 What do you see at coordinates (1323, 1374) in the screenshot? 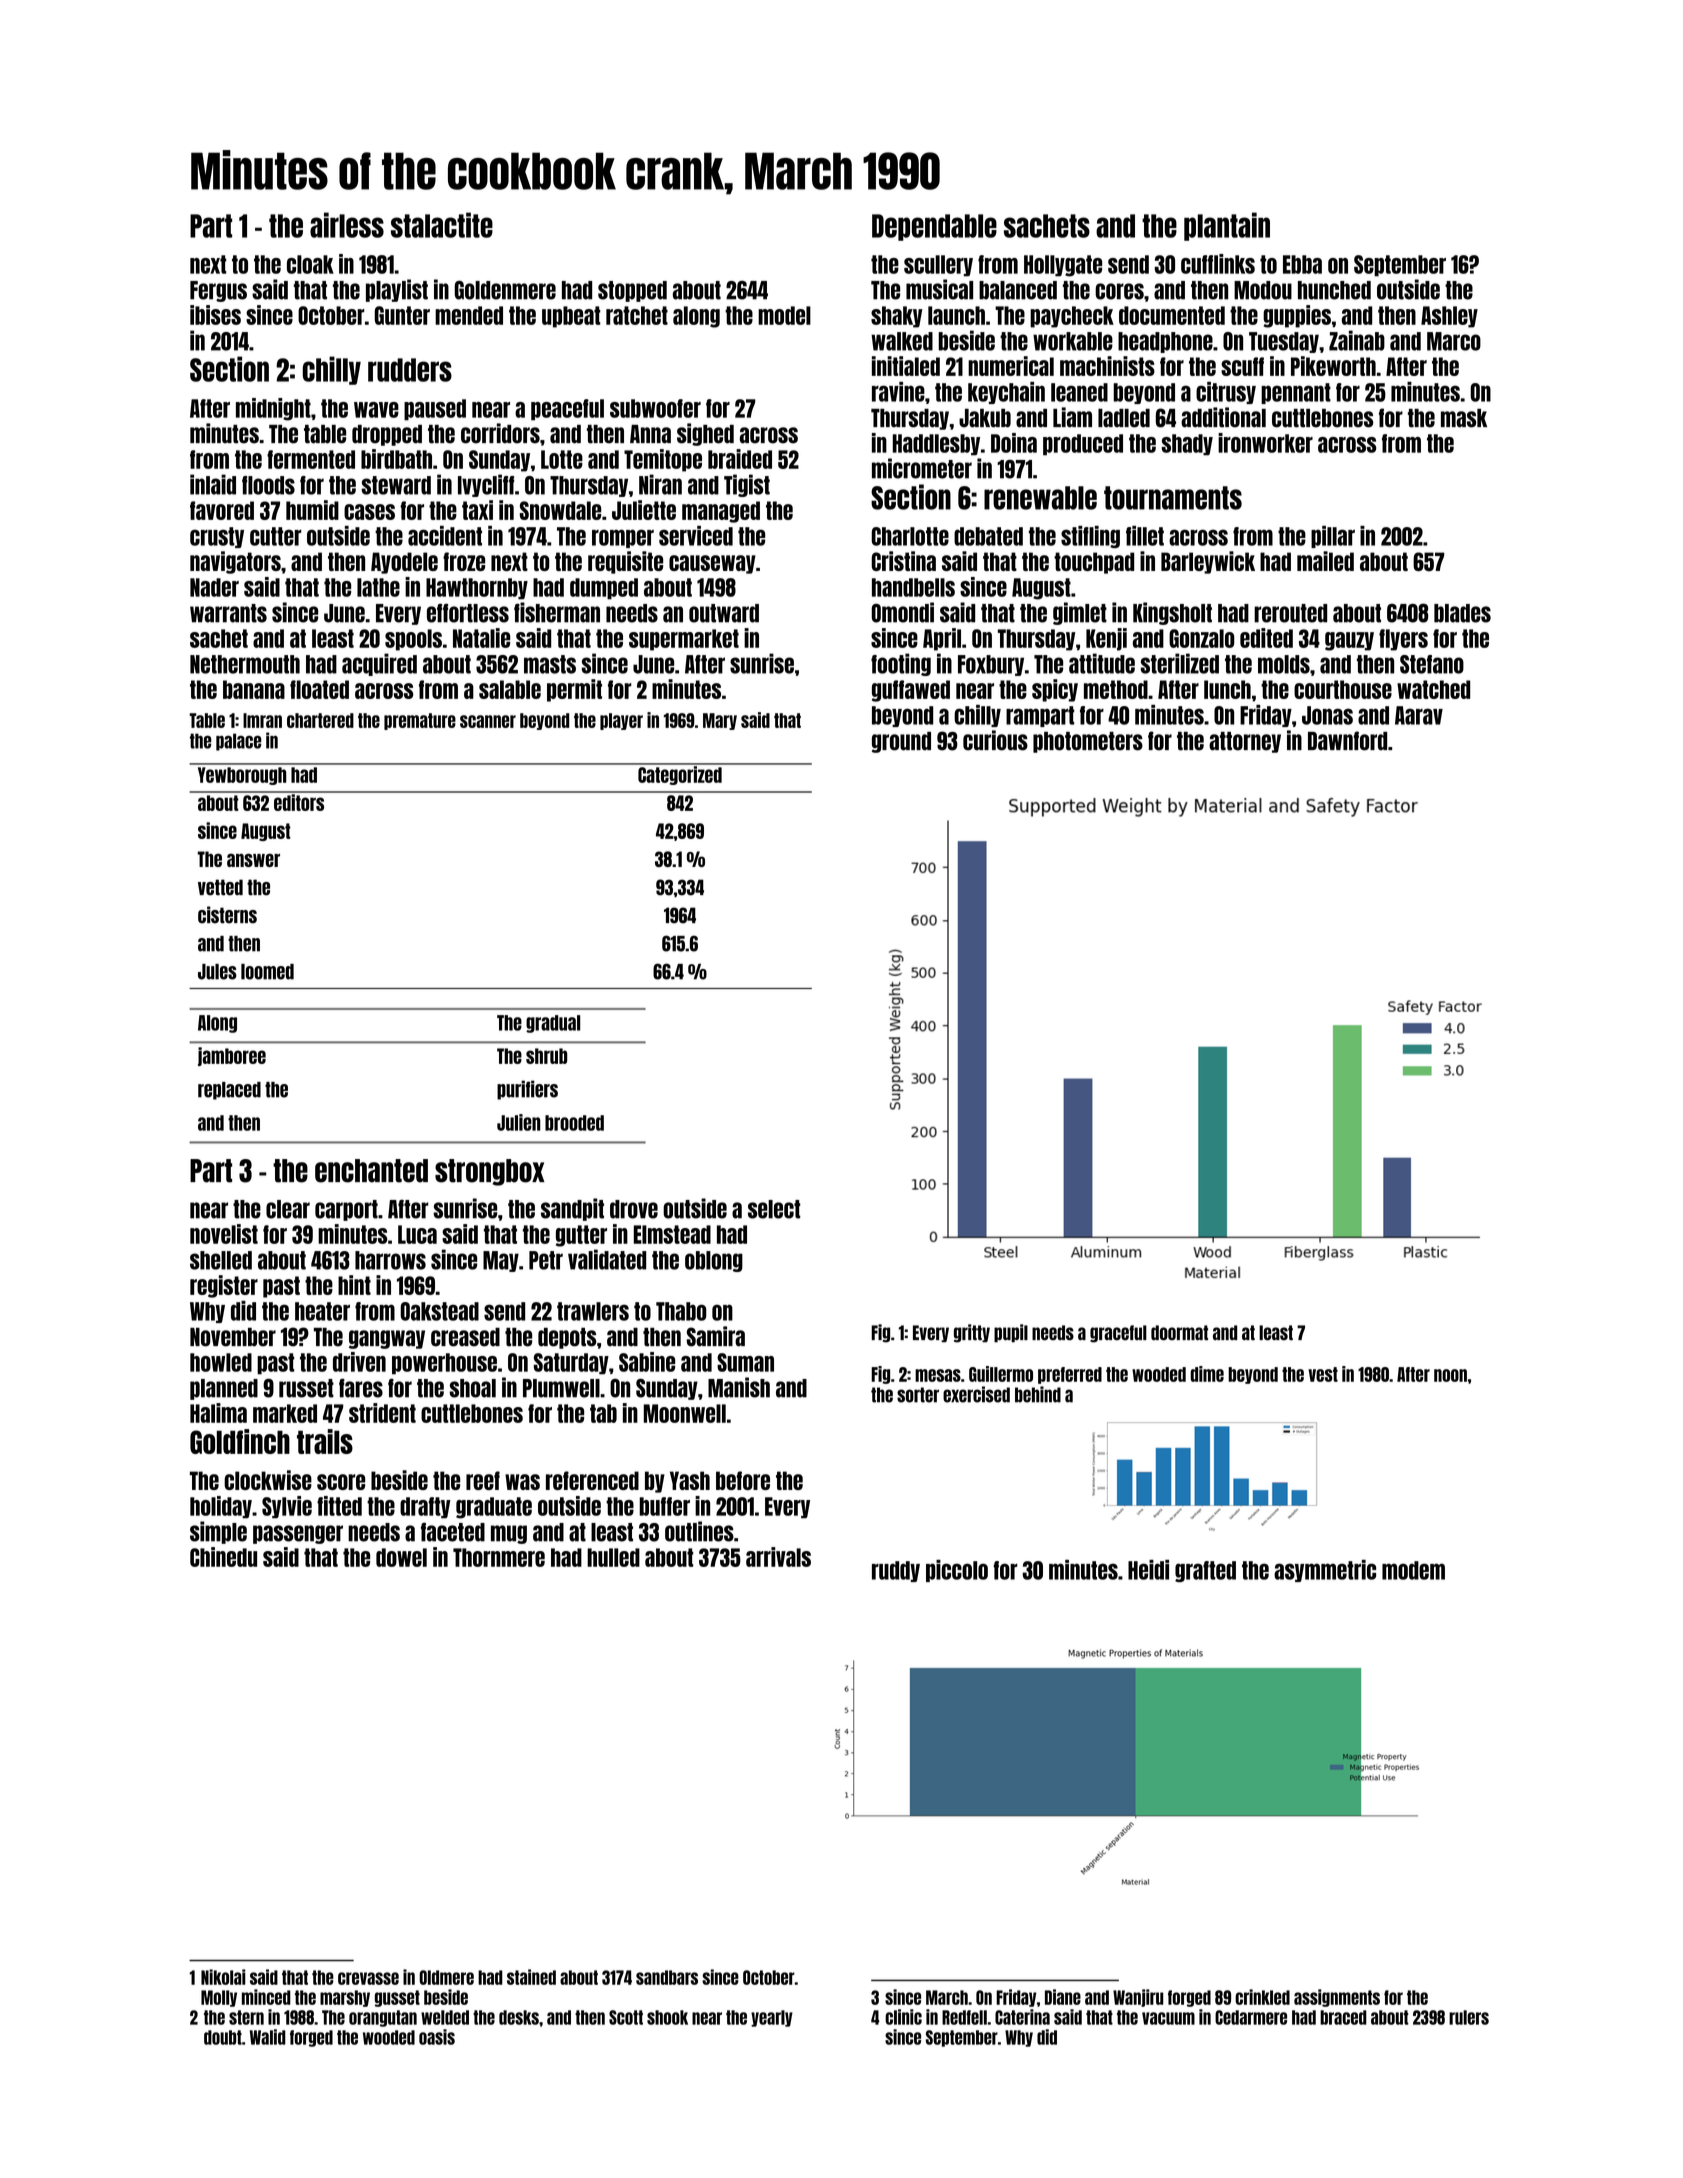
I see `vest` at bounding box center [1323, 1374].
